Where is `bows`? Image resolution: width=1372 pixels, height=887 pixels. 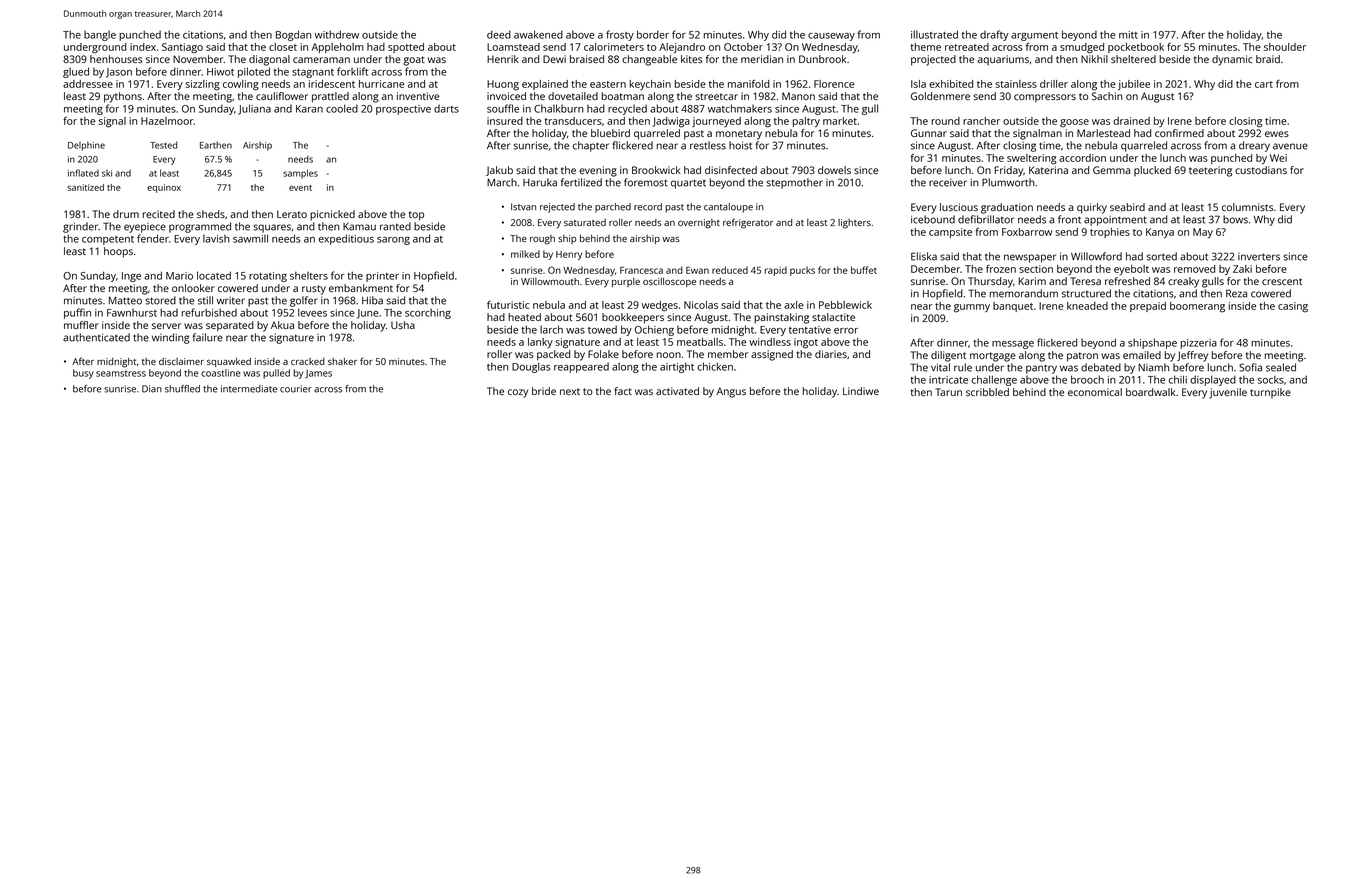
bows is located at coordinates (1235, 219).
